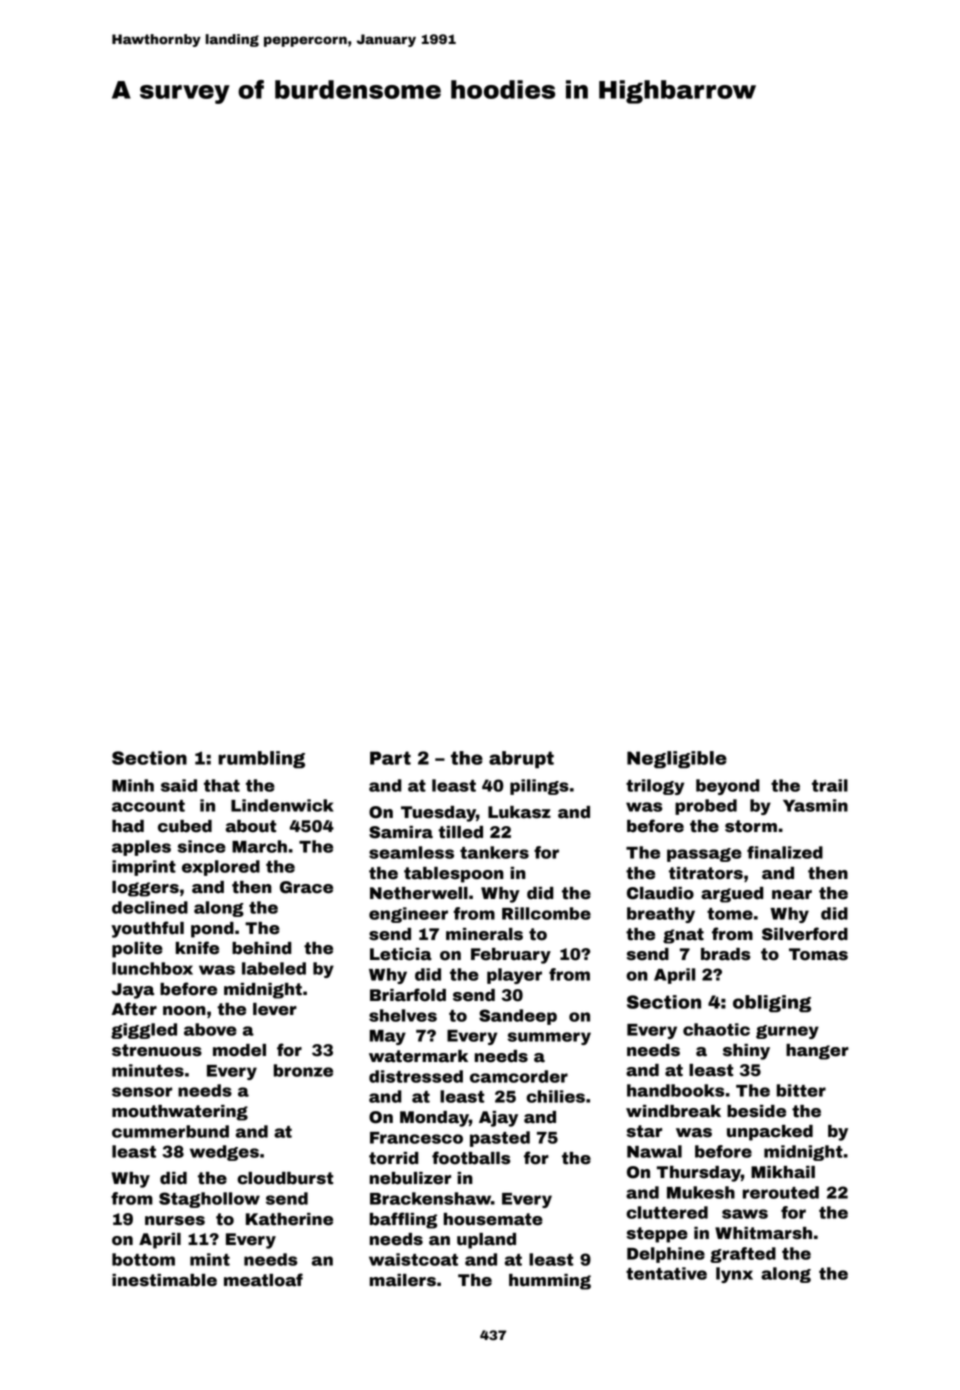 This screenshot has height=1390, width=960. Describe the element at coordinates (145, 889) in the screenshot. I see `loggers` at that location.
